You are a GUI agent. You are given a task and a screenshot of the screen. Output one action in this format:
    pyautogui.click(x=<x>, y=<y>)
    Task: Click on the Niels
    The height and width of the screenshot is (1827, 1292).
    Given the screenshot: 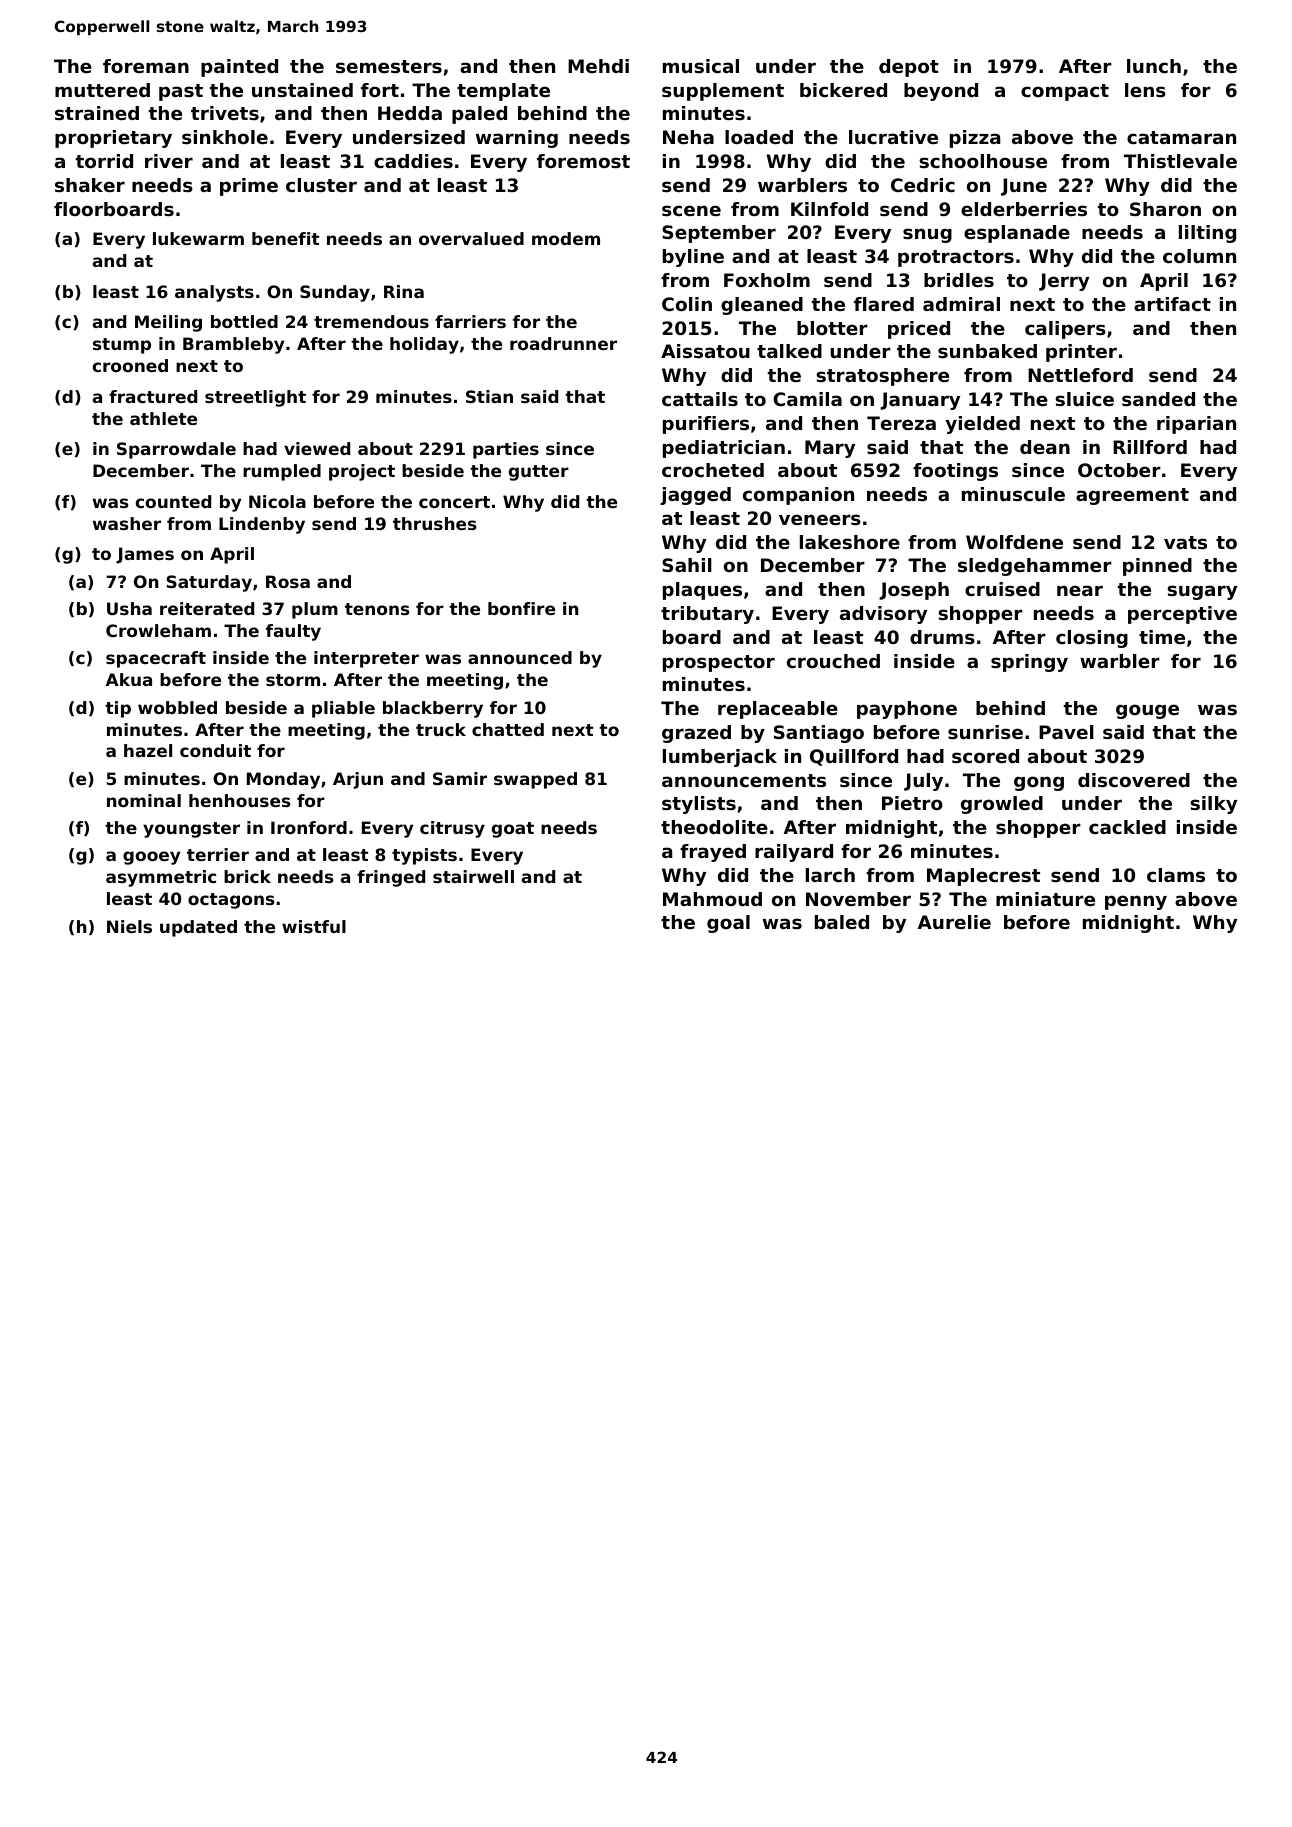 What is the action you would take?
    pyautogui.click(x=129, y=926)
